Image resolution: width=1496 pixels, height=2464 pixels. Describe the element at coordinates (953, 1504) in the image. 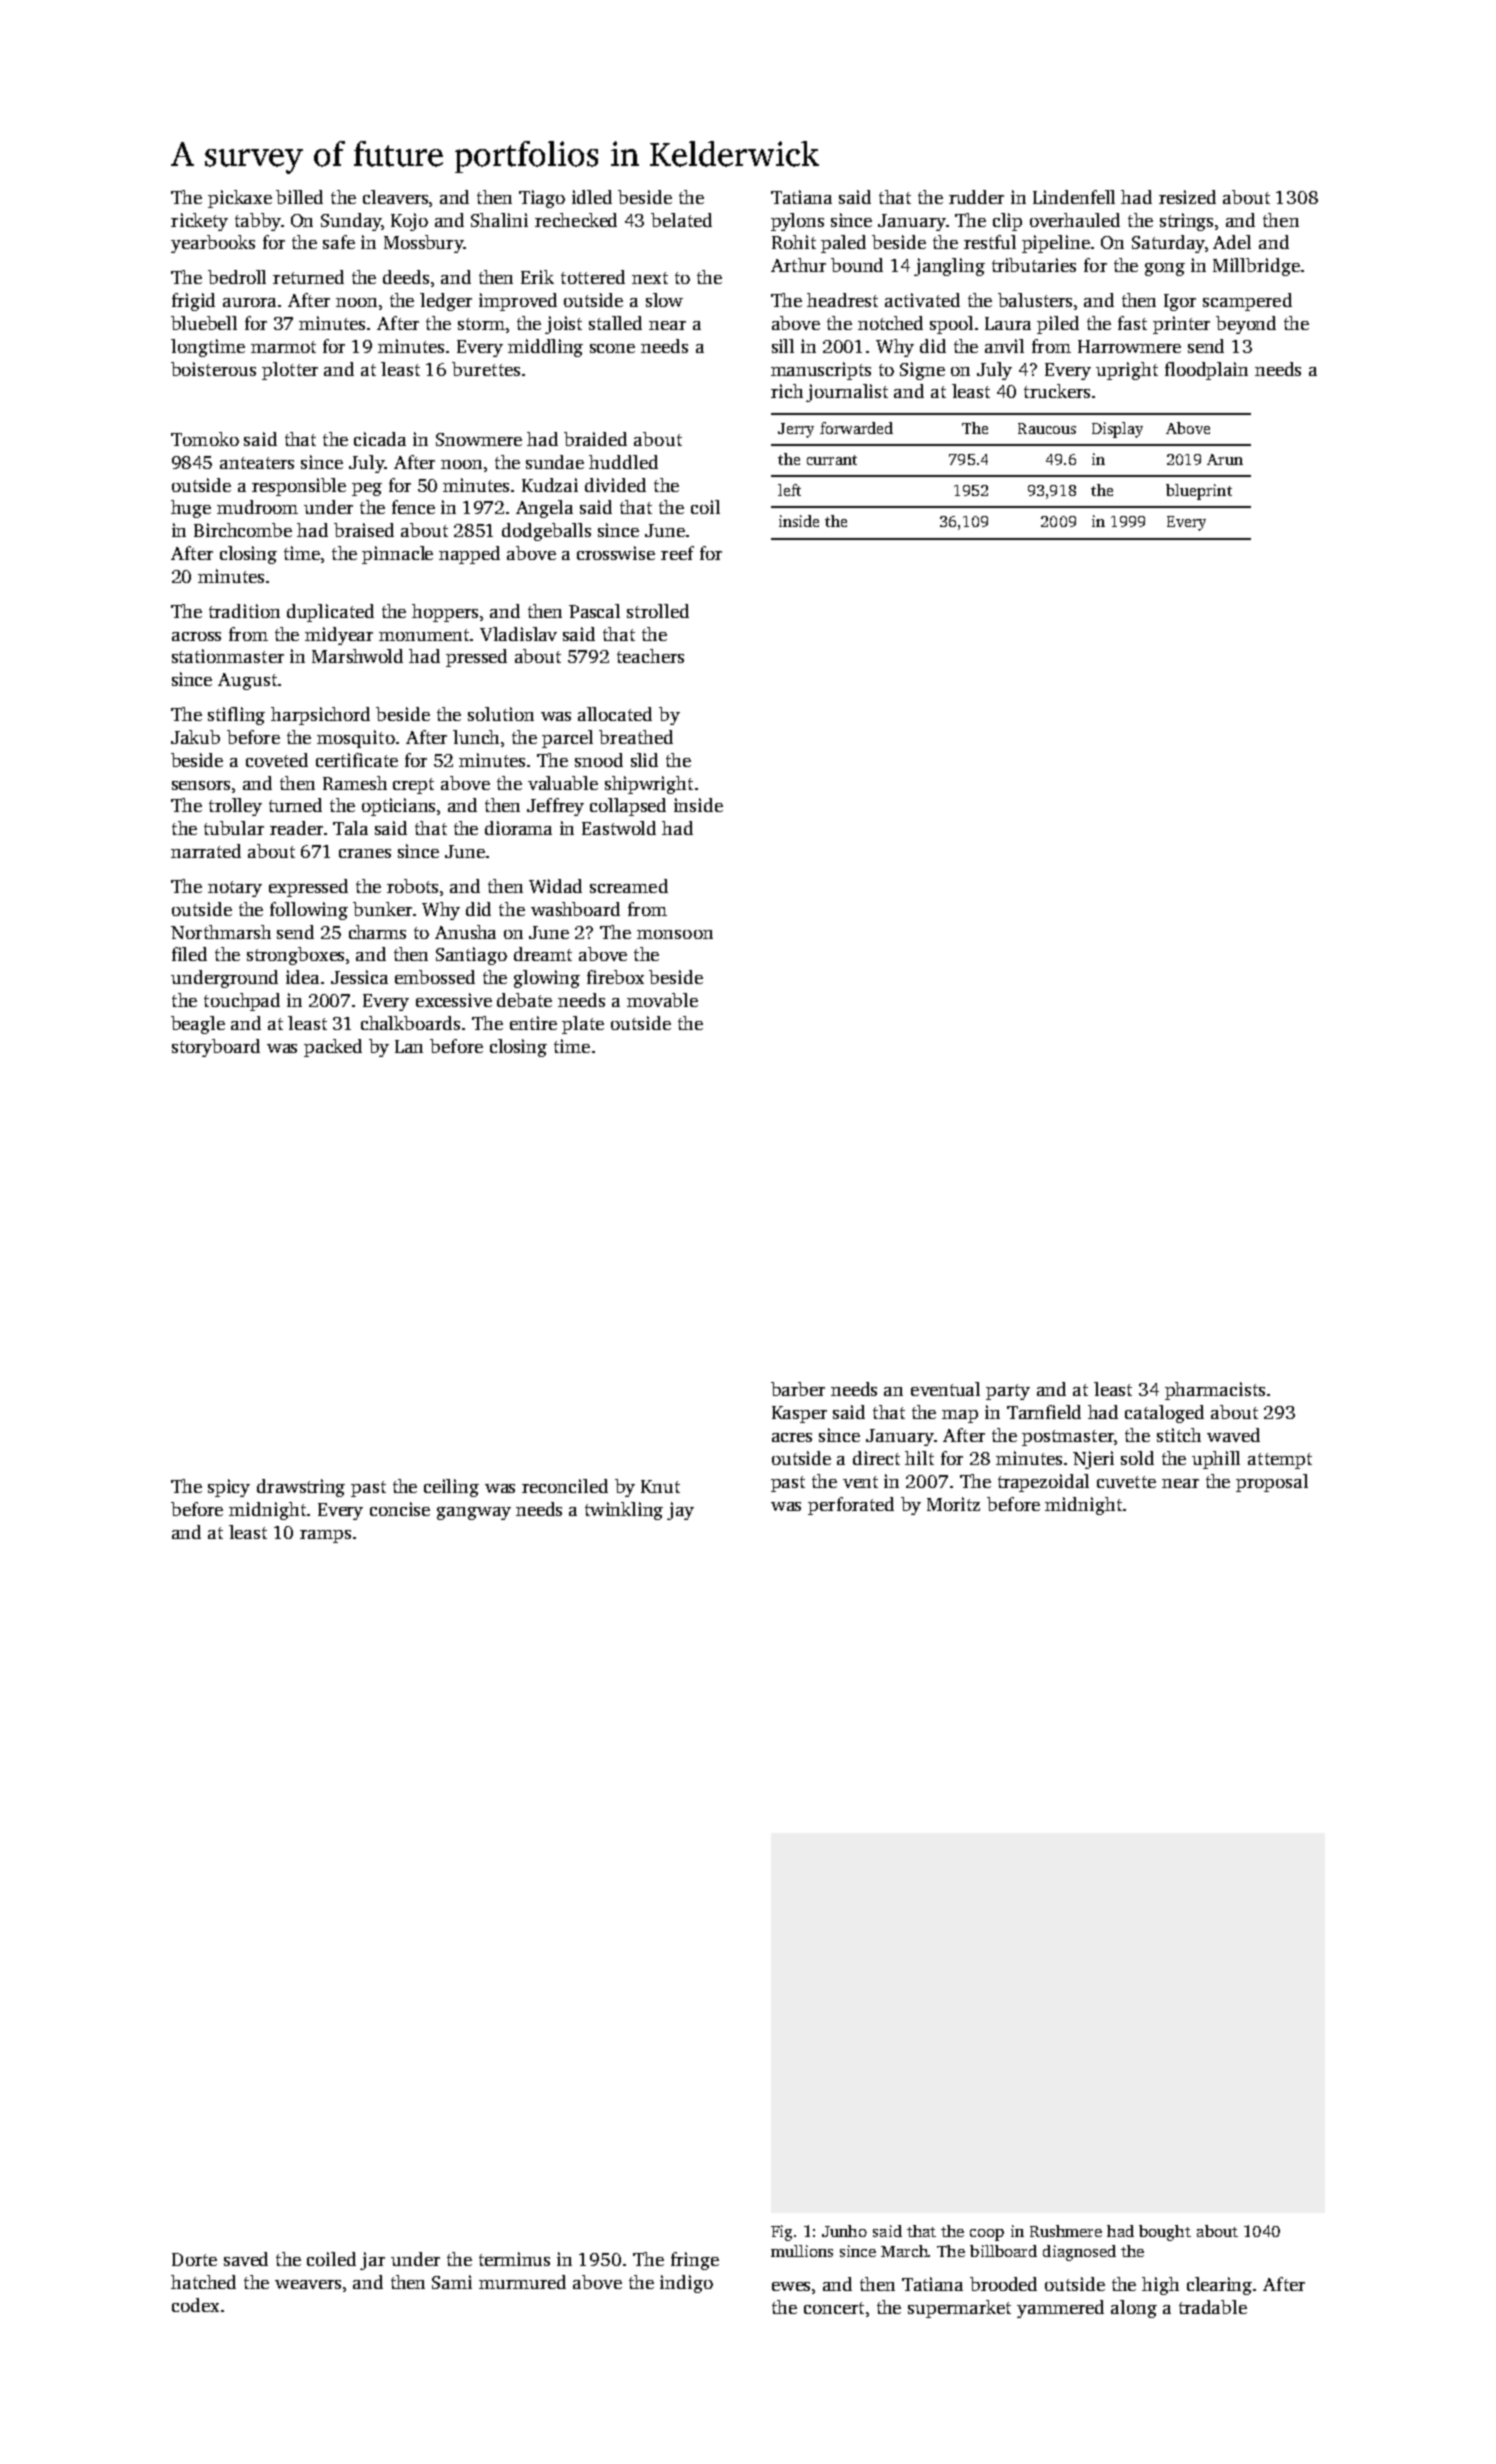

I see `Moritz` at that location.
